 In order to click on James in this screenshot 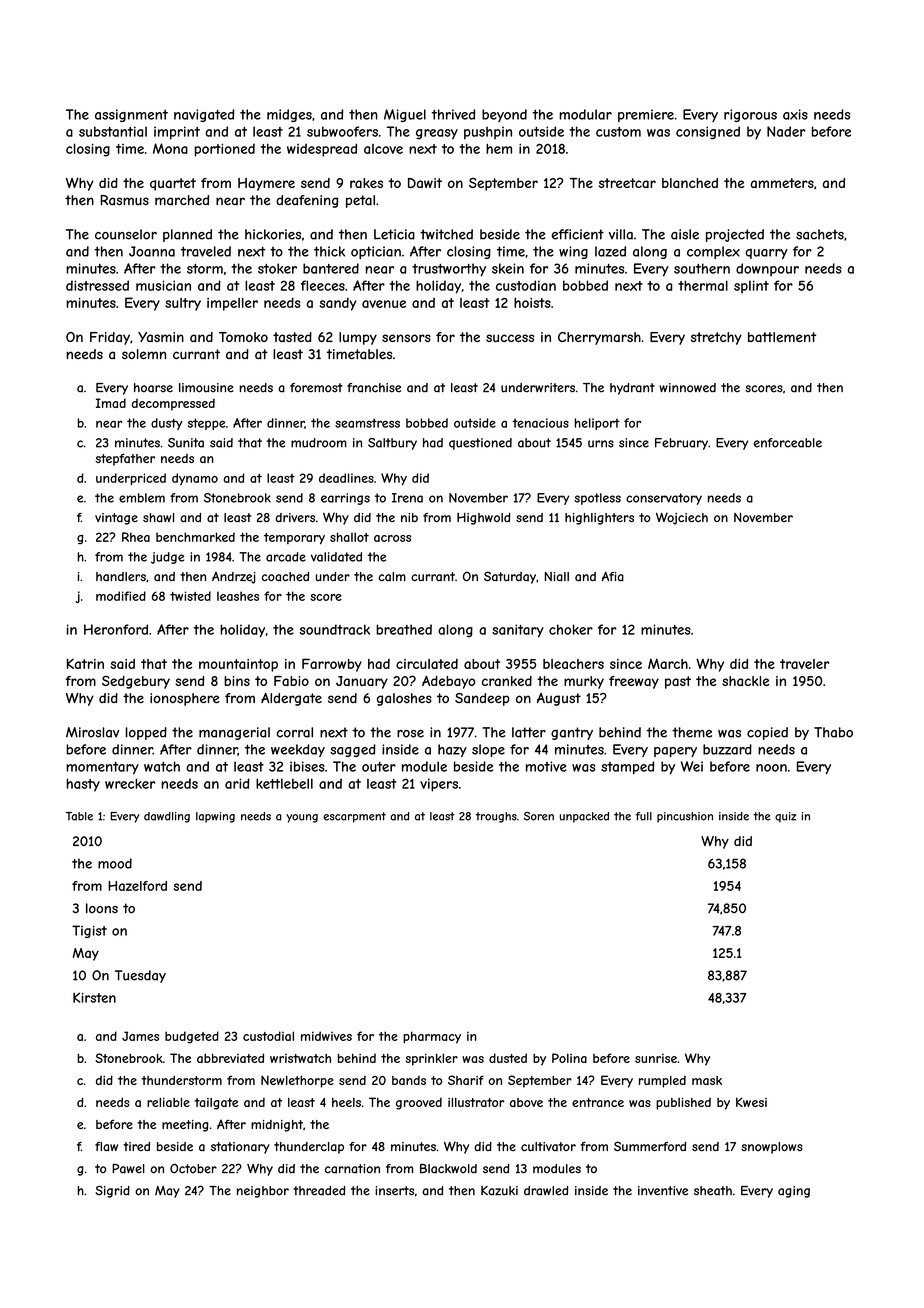, I will do `click(140, 1036)`.
